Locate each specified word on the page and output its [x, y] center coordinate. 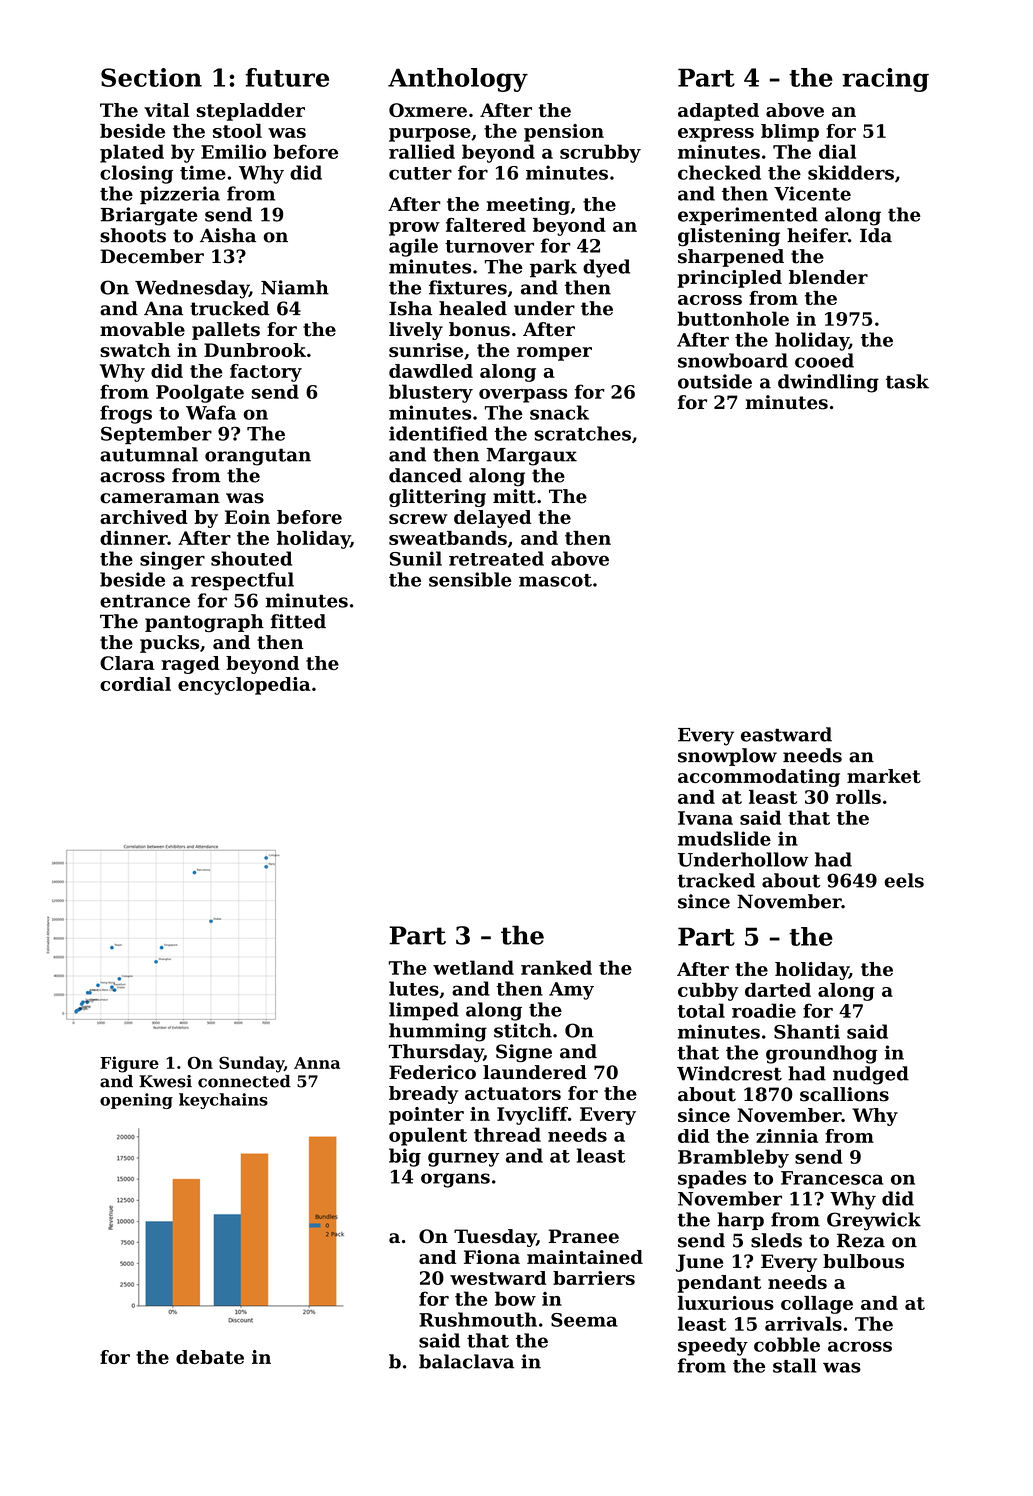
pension [564, 133]
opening [136, 1101]
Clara [127, 663]
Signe [524, 1053]
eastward [786, 734]
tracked [716, 880]
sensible [470, 579]
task [907, 381]
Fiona [492, 1257]
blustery [431, 393]
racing [885, 80]
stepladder [251, 112]
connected [244, 1081]
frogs [126, 414]
